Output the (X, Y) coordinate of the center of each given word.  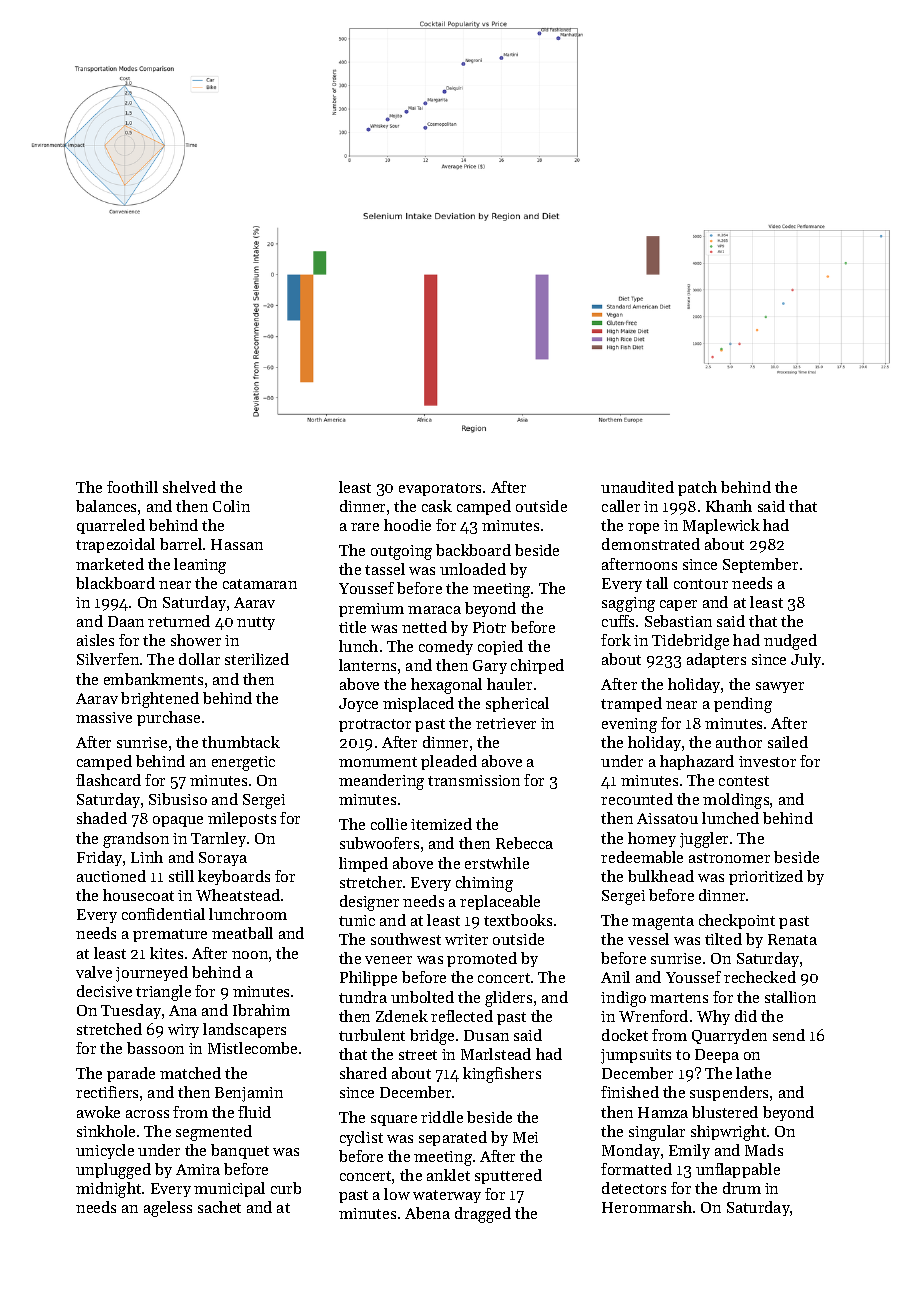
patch (697, 488)
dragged (483, 1215)
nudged (790, 642)
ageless (168, 1209)
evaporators (440, 489)
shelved (189, 487)
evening (629, 725)
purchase (168, 718)
